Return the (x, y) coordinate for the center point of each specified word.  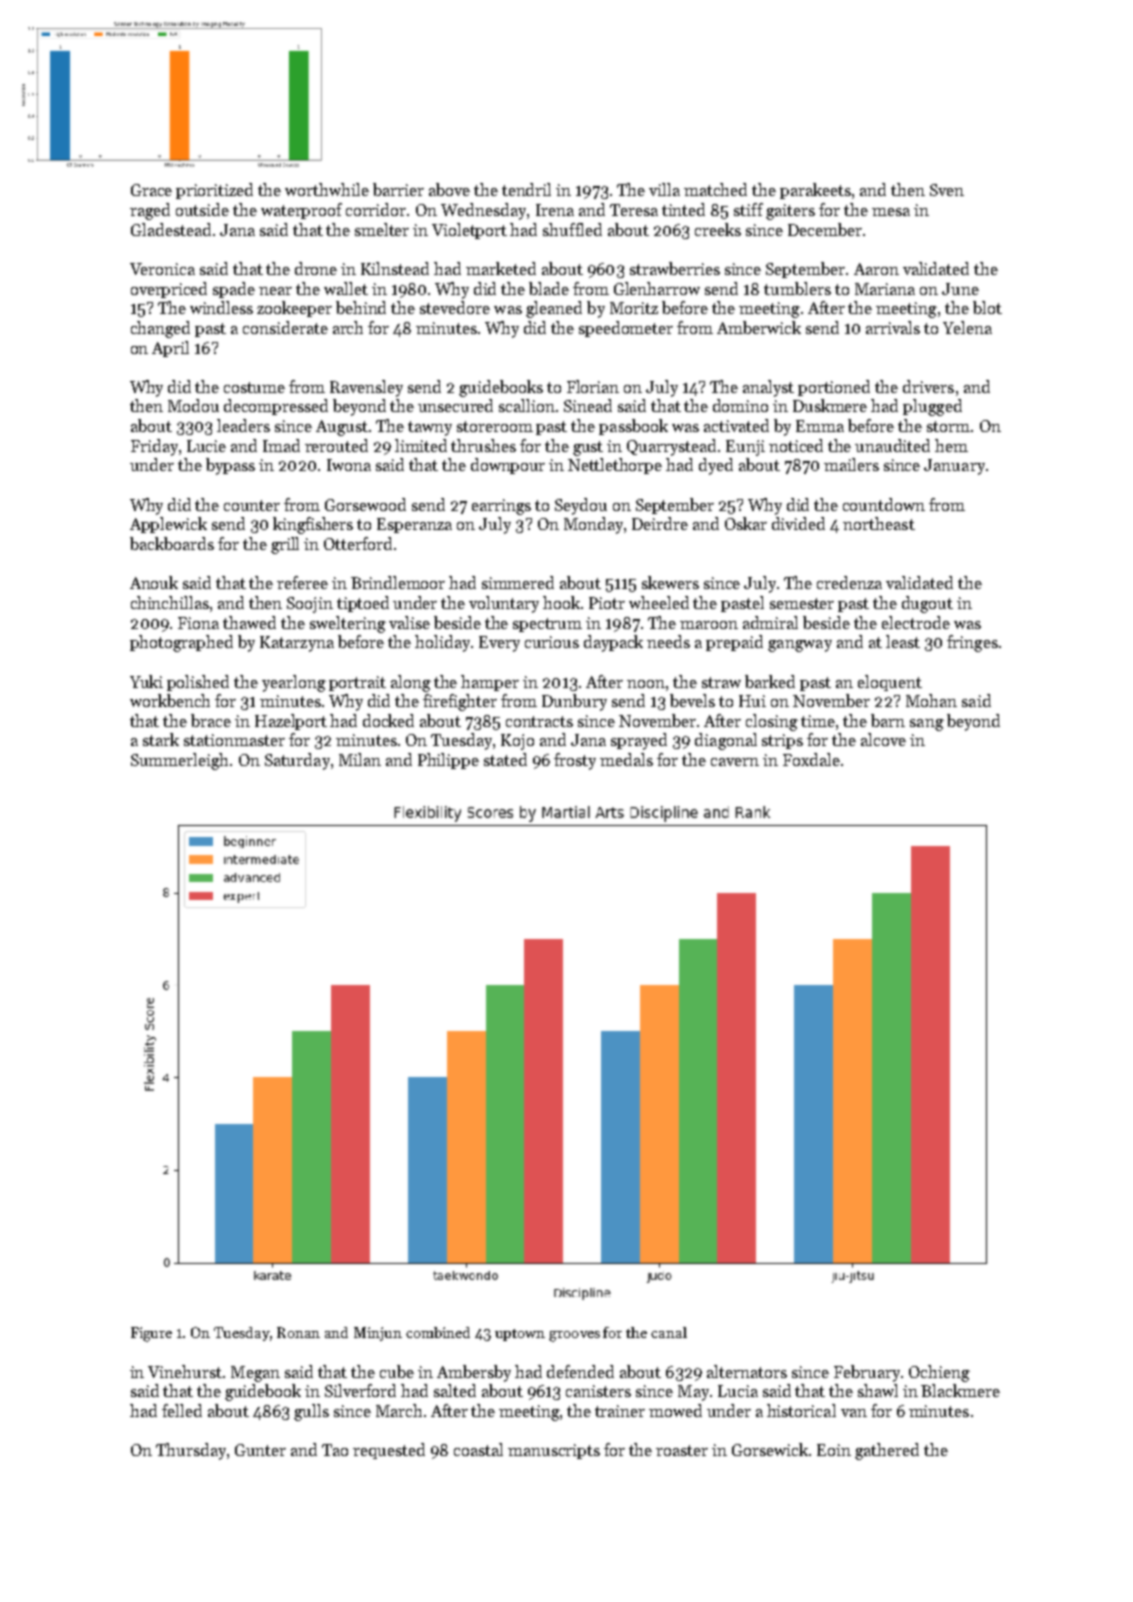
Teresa (634, 210)
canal (669, 1332)
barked (770, 681)
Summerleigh (179, 761)
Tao (335, 1450)
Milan (360, 759)
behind (361, 307)
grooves (574, 1336)
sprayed (639, 741)
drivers (928, 386)
